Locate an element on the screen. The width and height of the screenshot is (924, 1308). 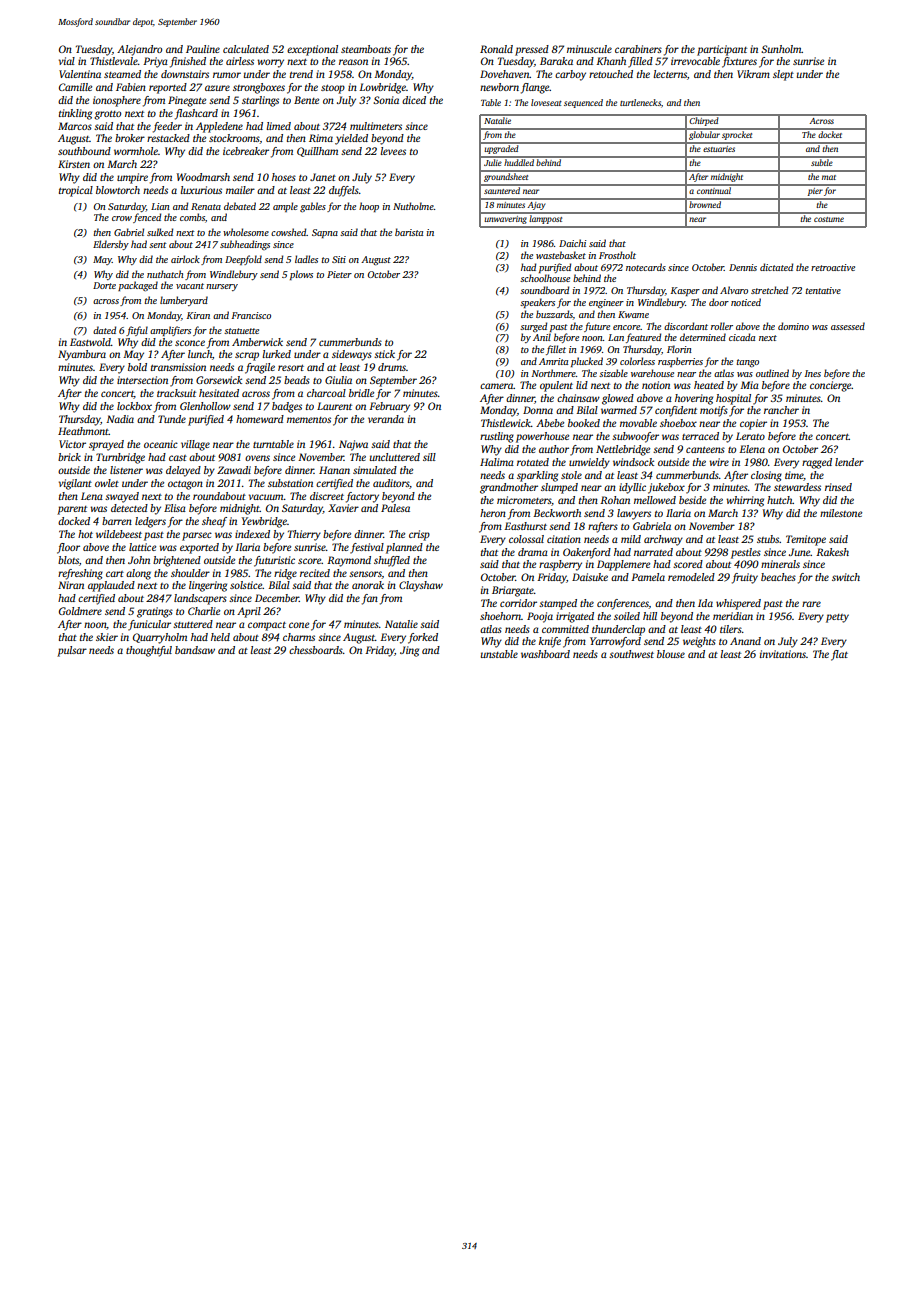
Alejandro is located at coordinates (139, 50).
